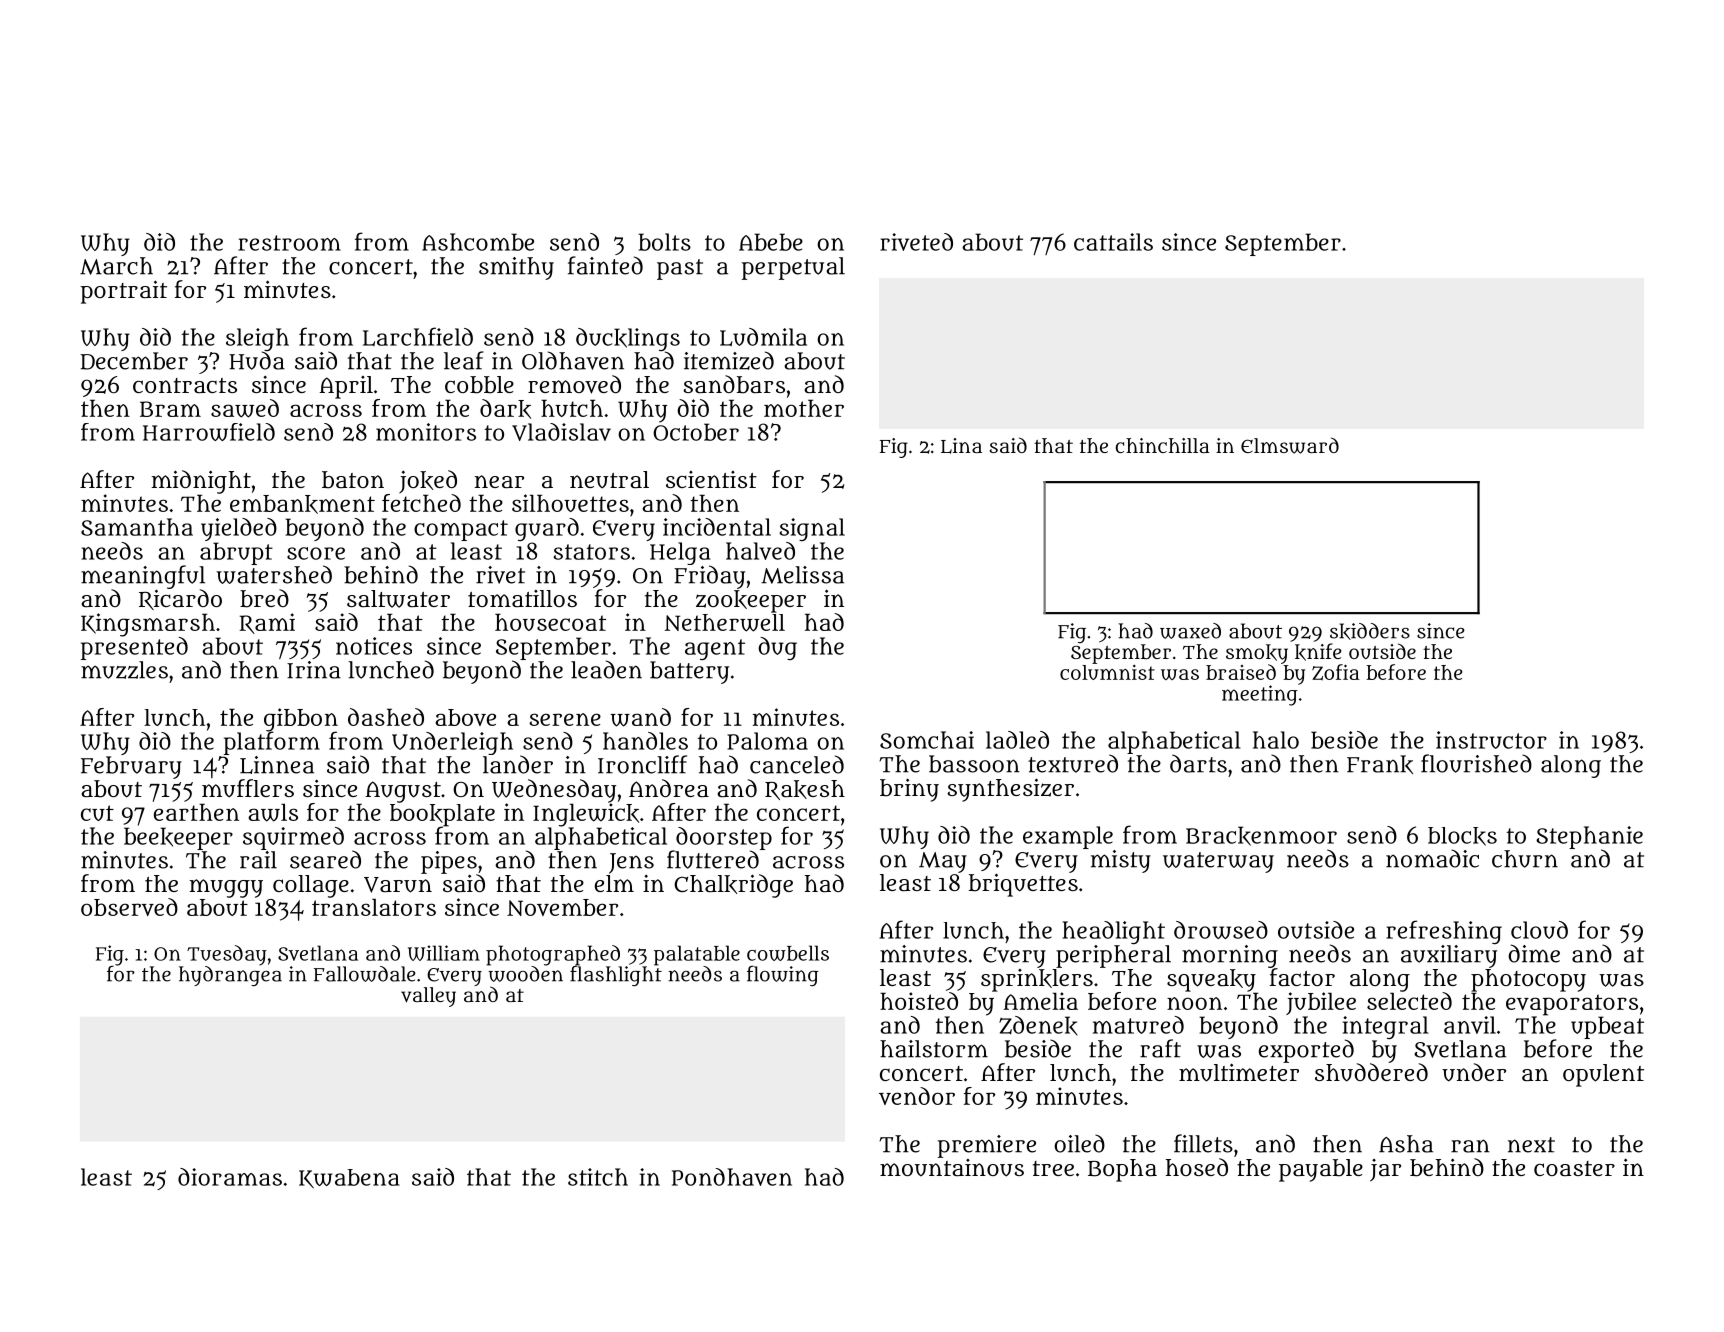 The image size is (1724, 1332). Describe the element at coordinates (1539, 930) in the screenshot. I see `cloud` at that location.
